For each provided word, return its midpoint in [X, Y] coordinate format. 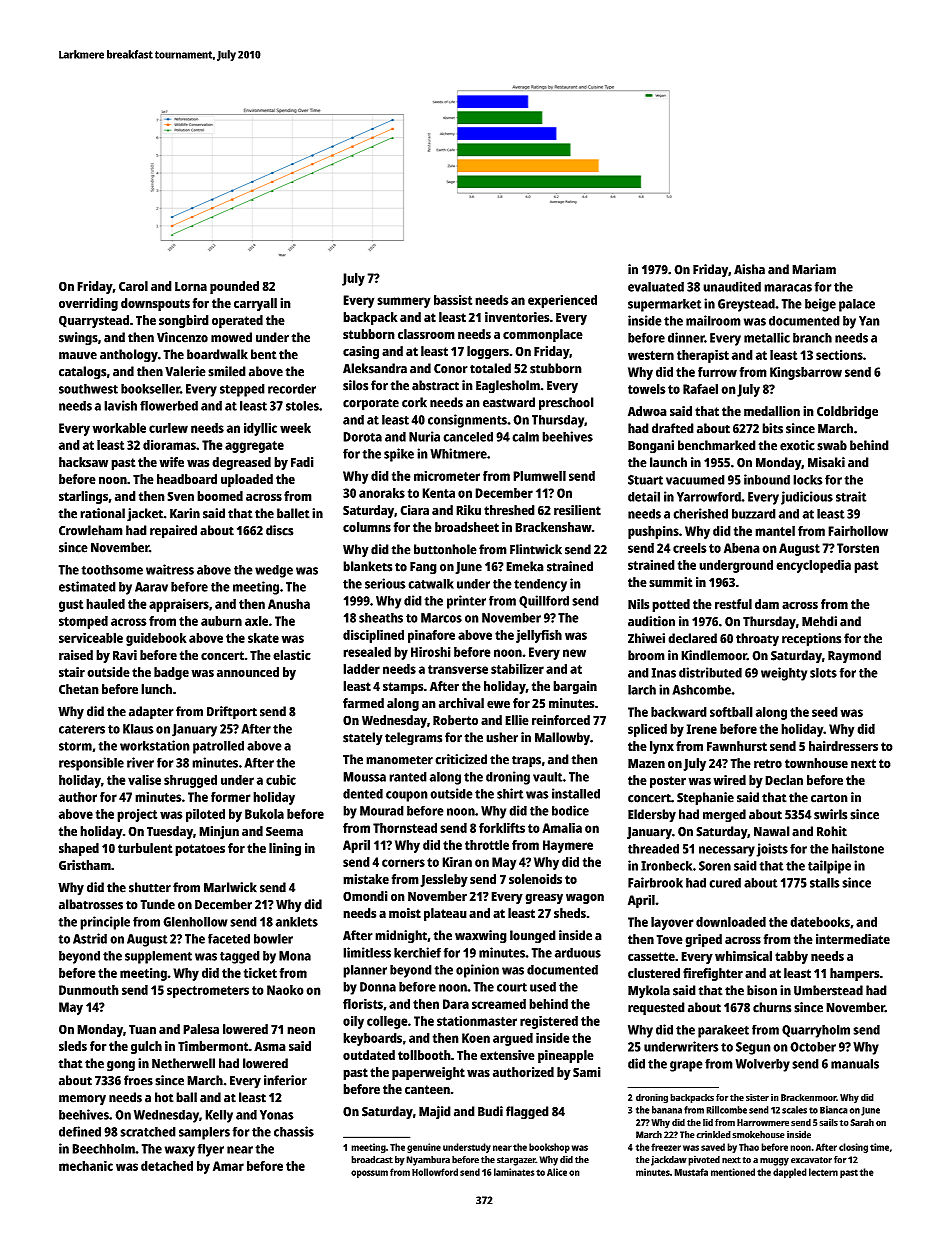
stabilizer [517, 668]
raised [76, 655]
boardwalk [217, 354]
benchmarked [717, 445]
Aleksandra [375, 368]
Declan [784, 780]
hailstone [858, 848]
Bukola [264, 814]
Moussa [364, 777]
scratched [148, 1131]
